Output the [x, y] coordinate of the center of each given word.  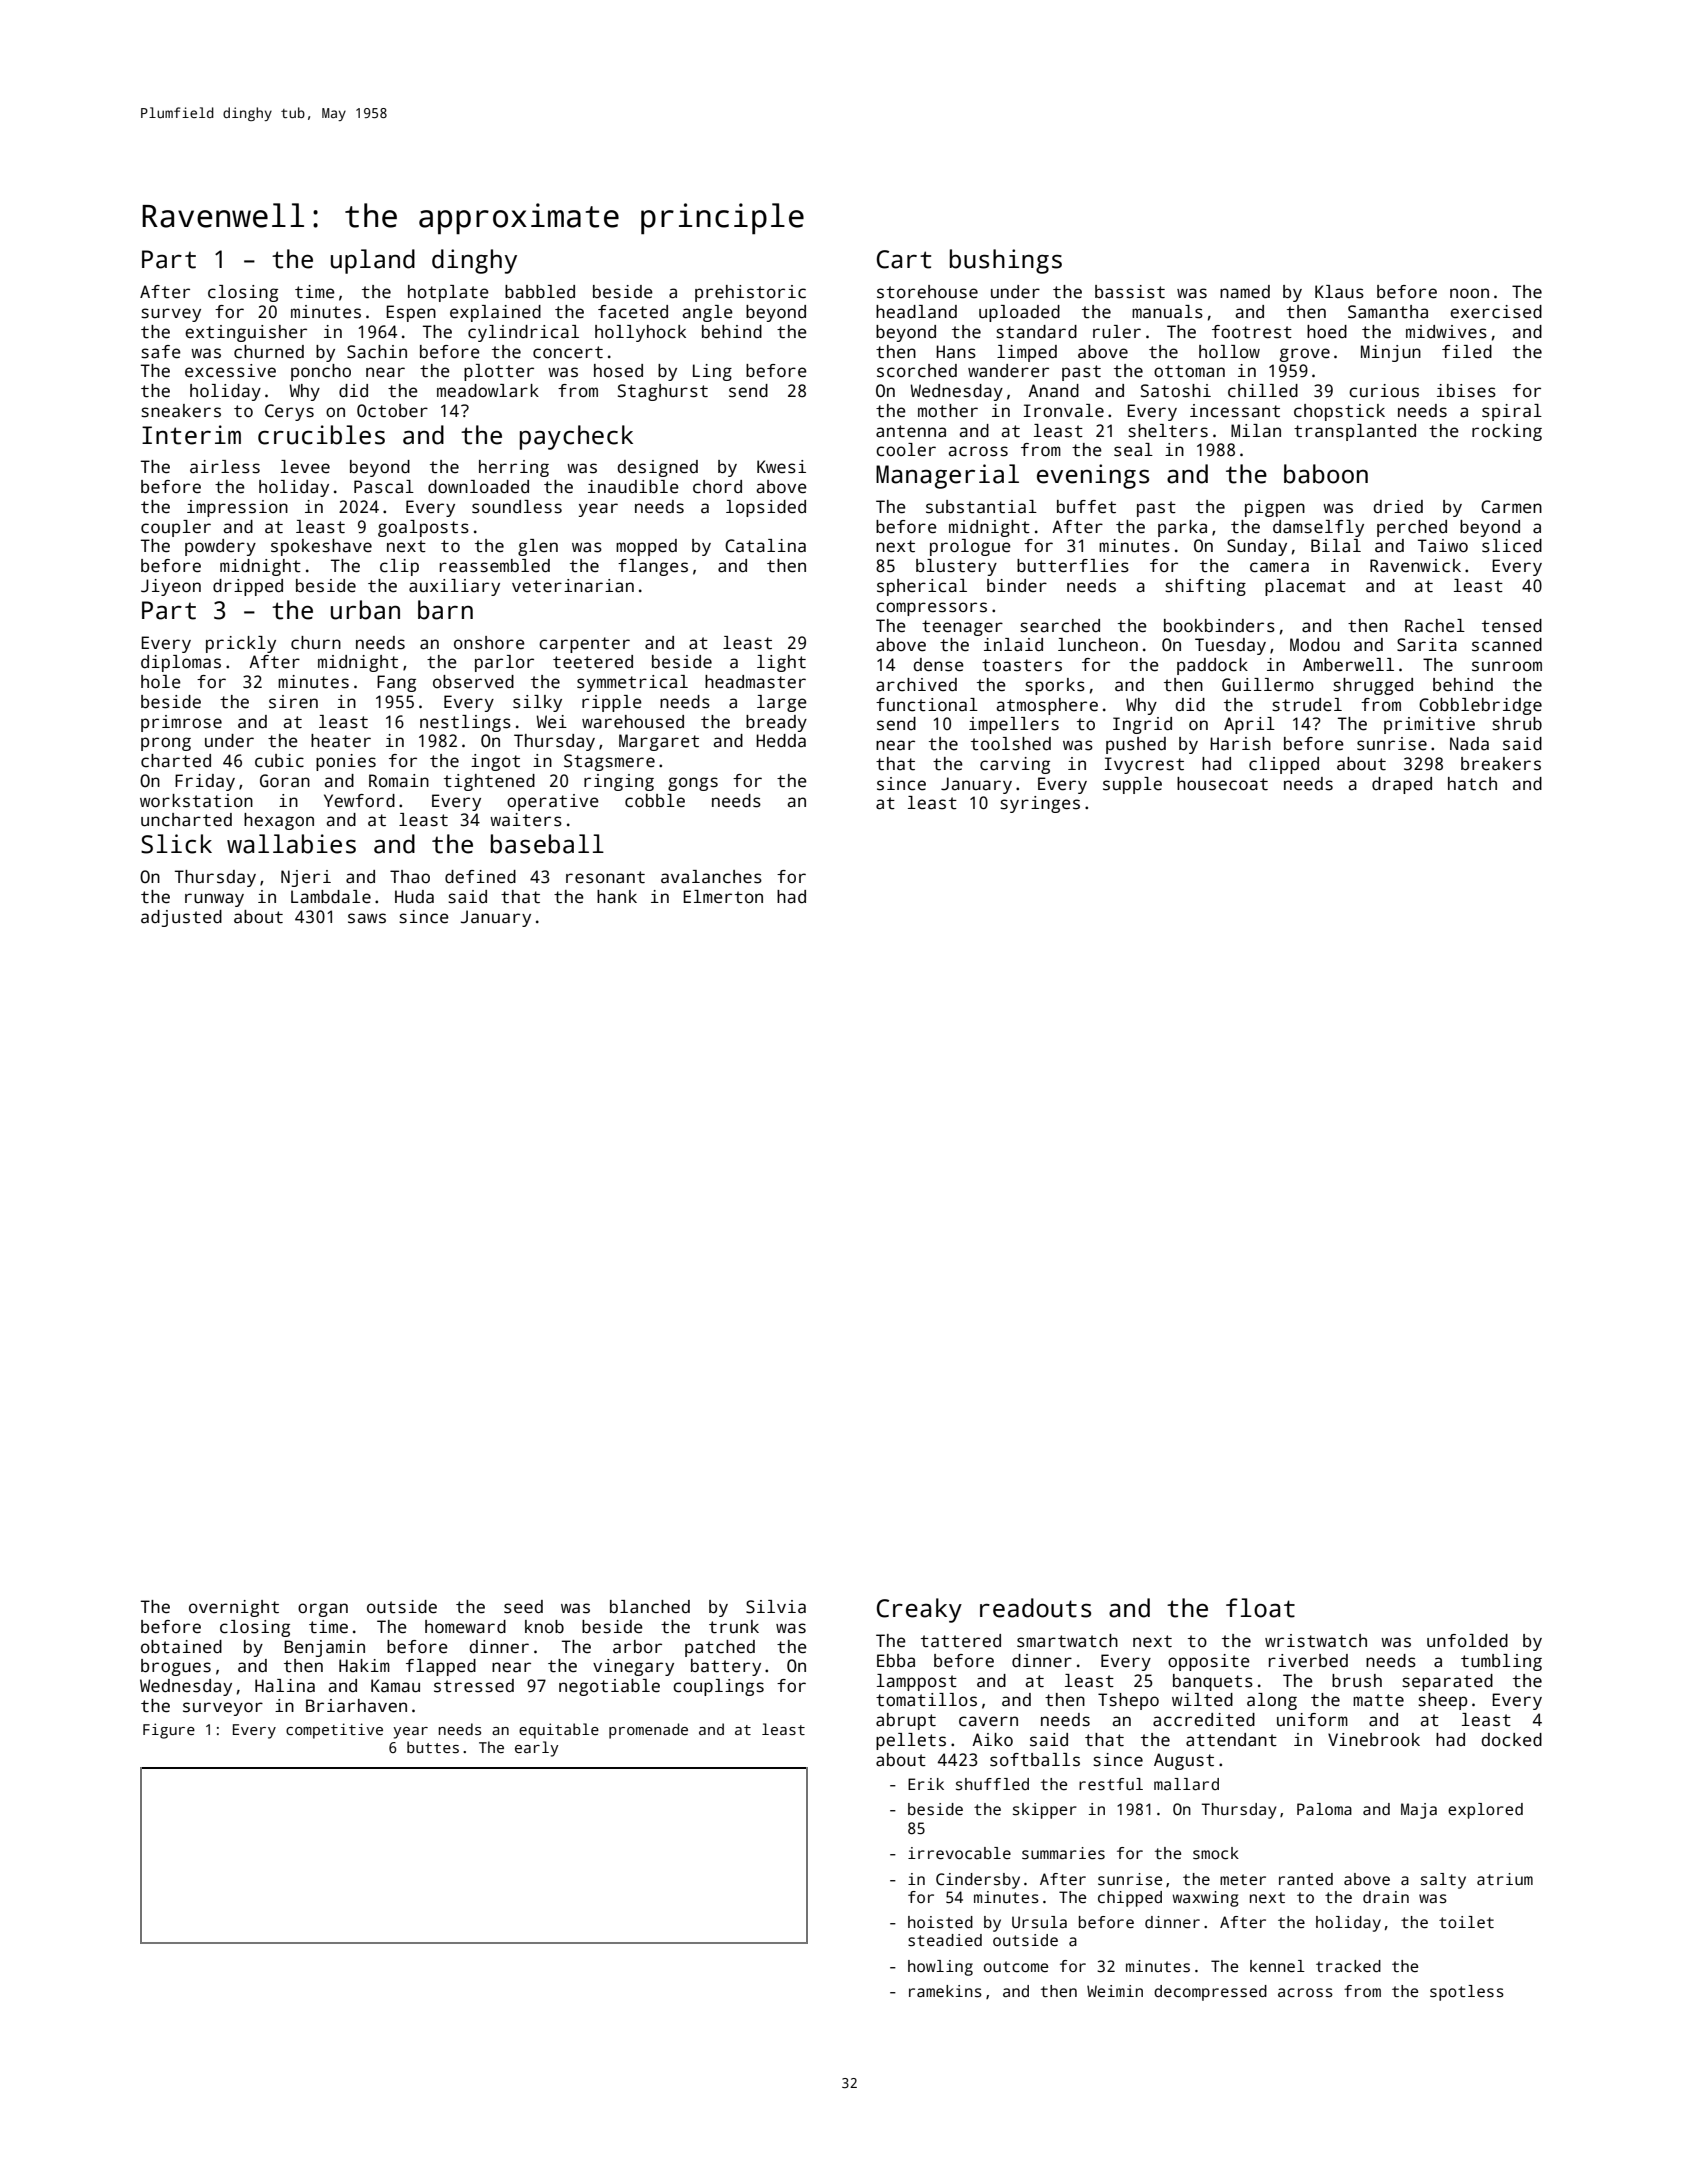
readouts [1035, 1608]
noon [1469, 293]
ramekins [945, 1991]
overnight [234, 1608]
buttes [433, 1747]
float [1260, 1608]
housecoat [1222, 784]
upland [373, 261]
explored [1485, 1811]
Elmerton [723, 897]
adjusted [181, 918]
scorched [917, 371]
